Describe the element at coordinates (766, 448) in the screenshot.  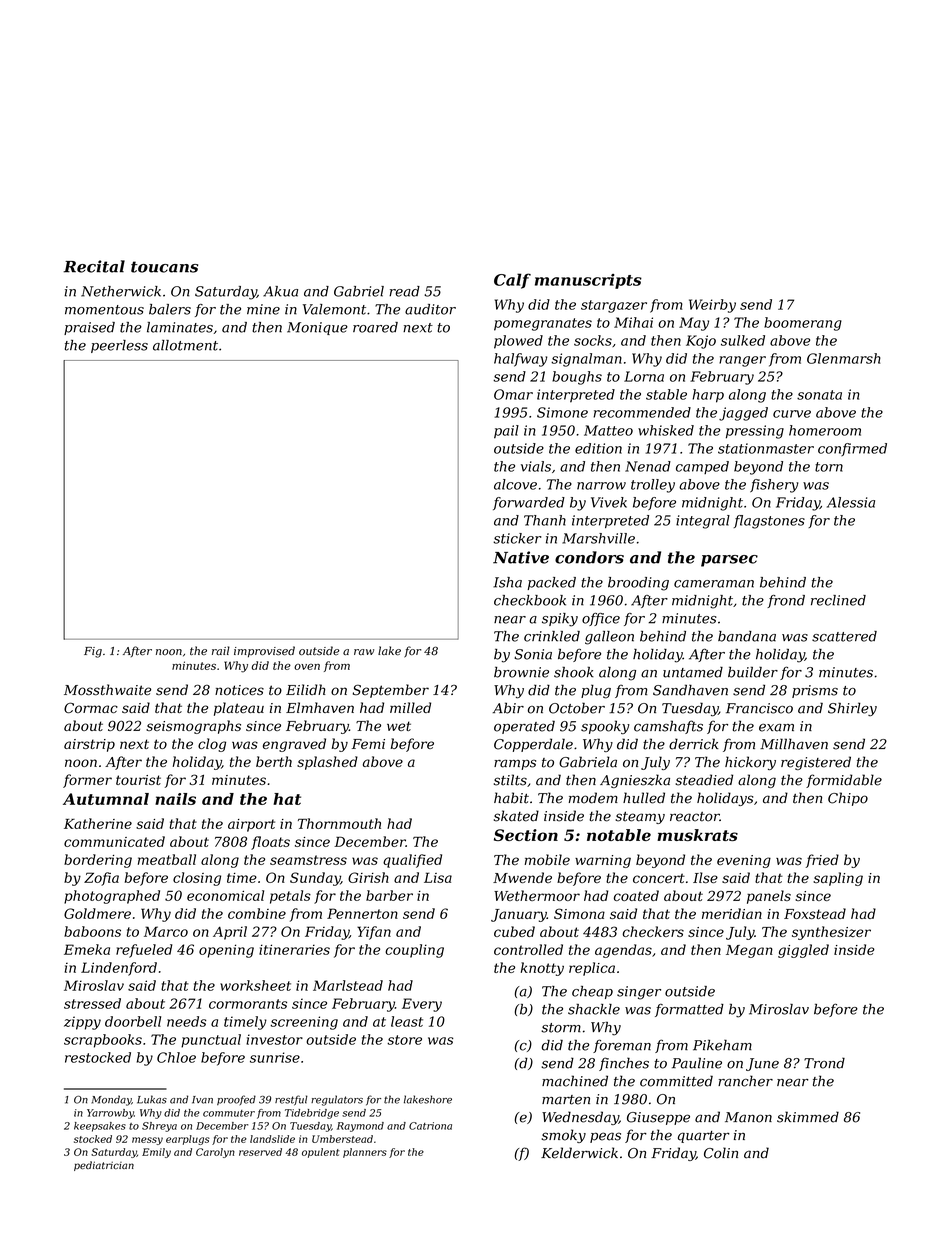
I see `stationmaster` at that location.
